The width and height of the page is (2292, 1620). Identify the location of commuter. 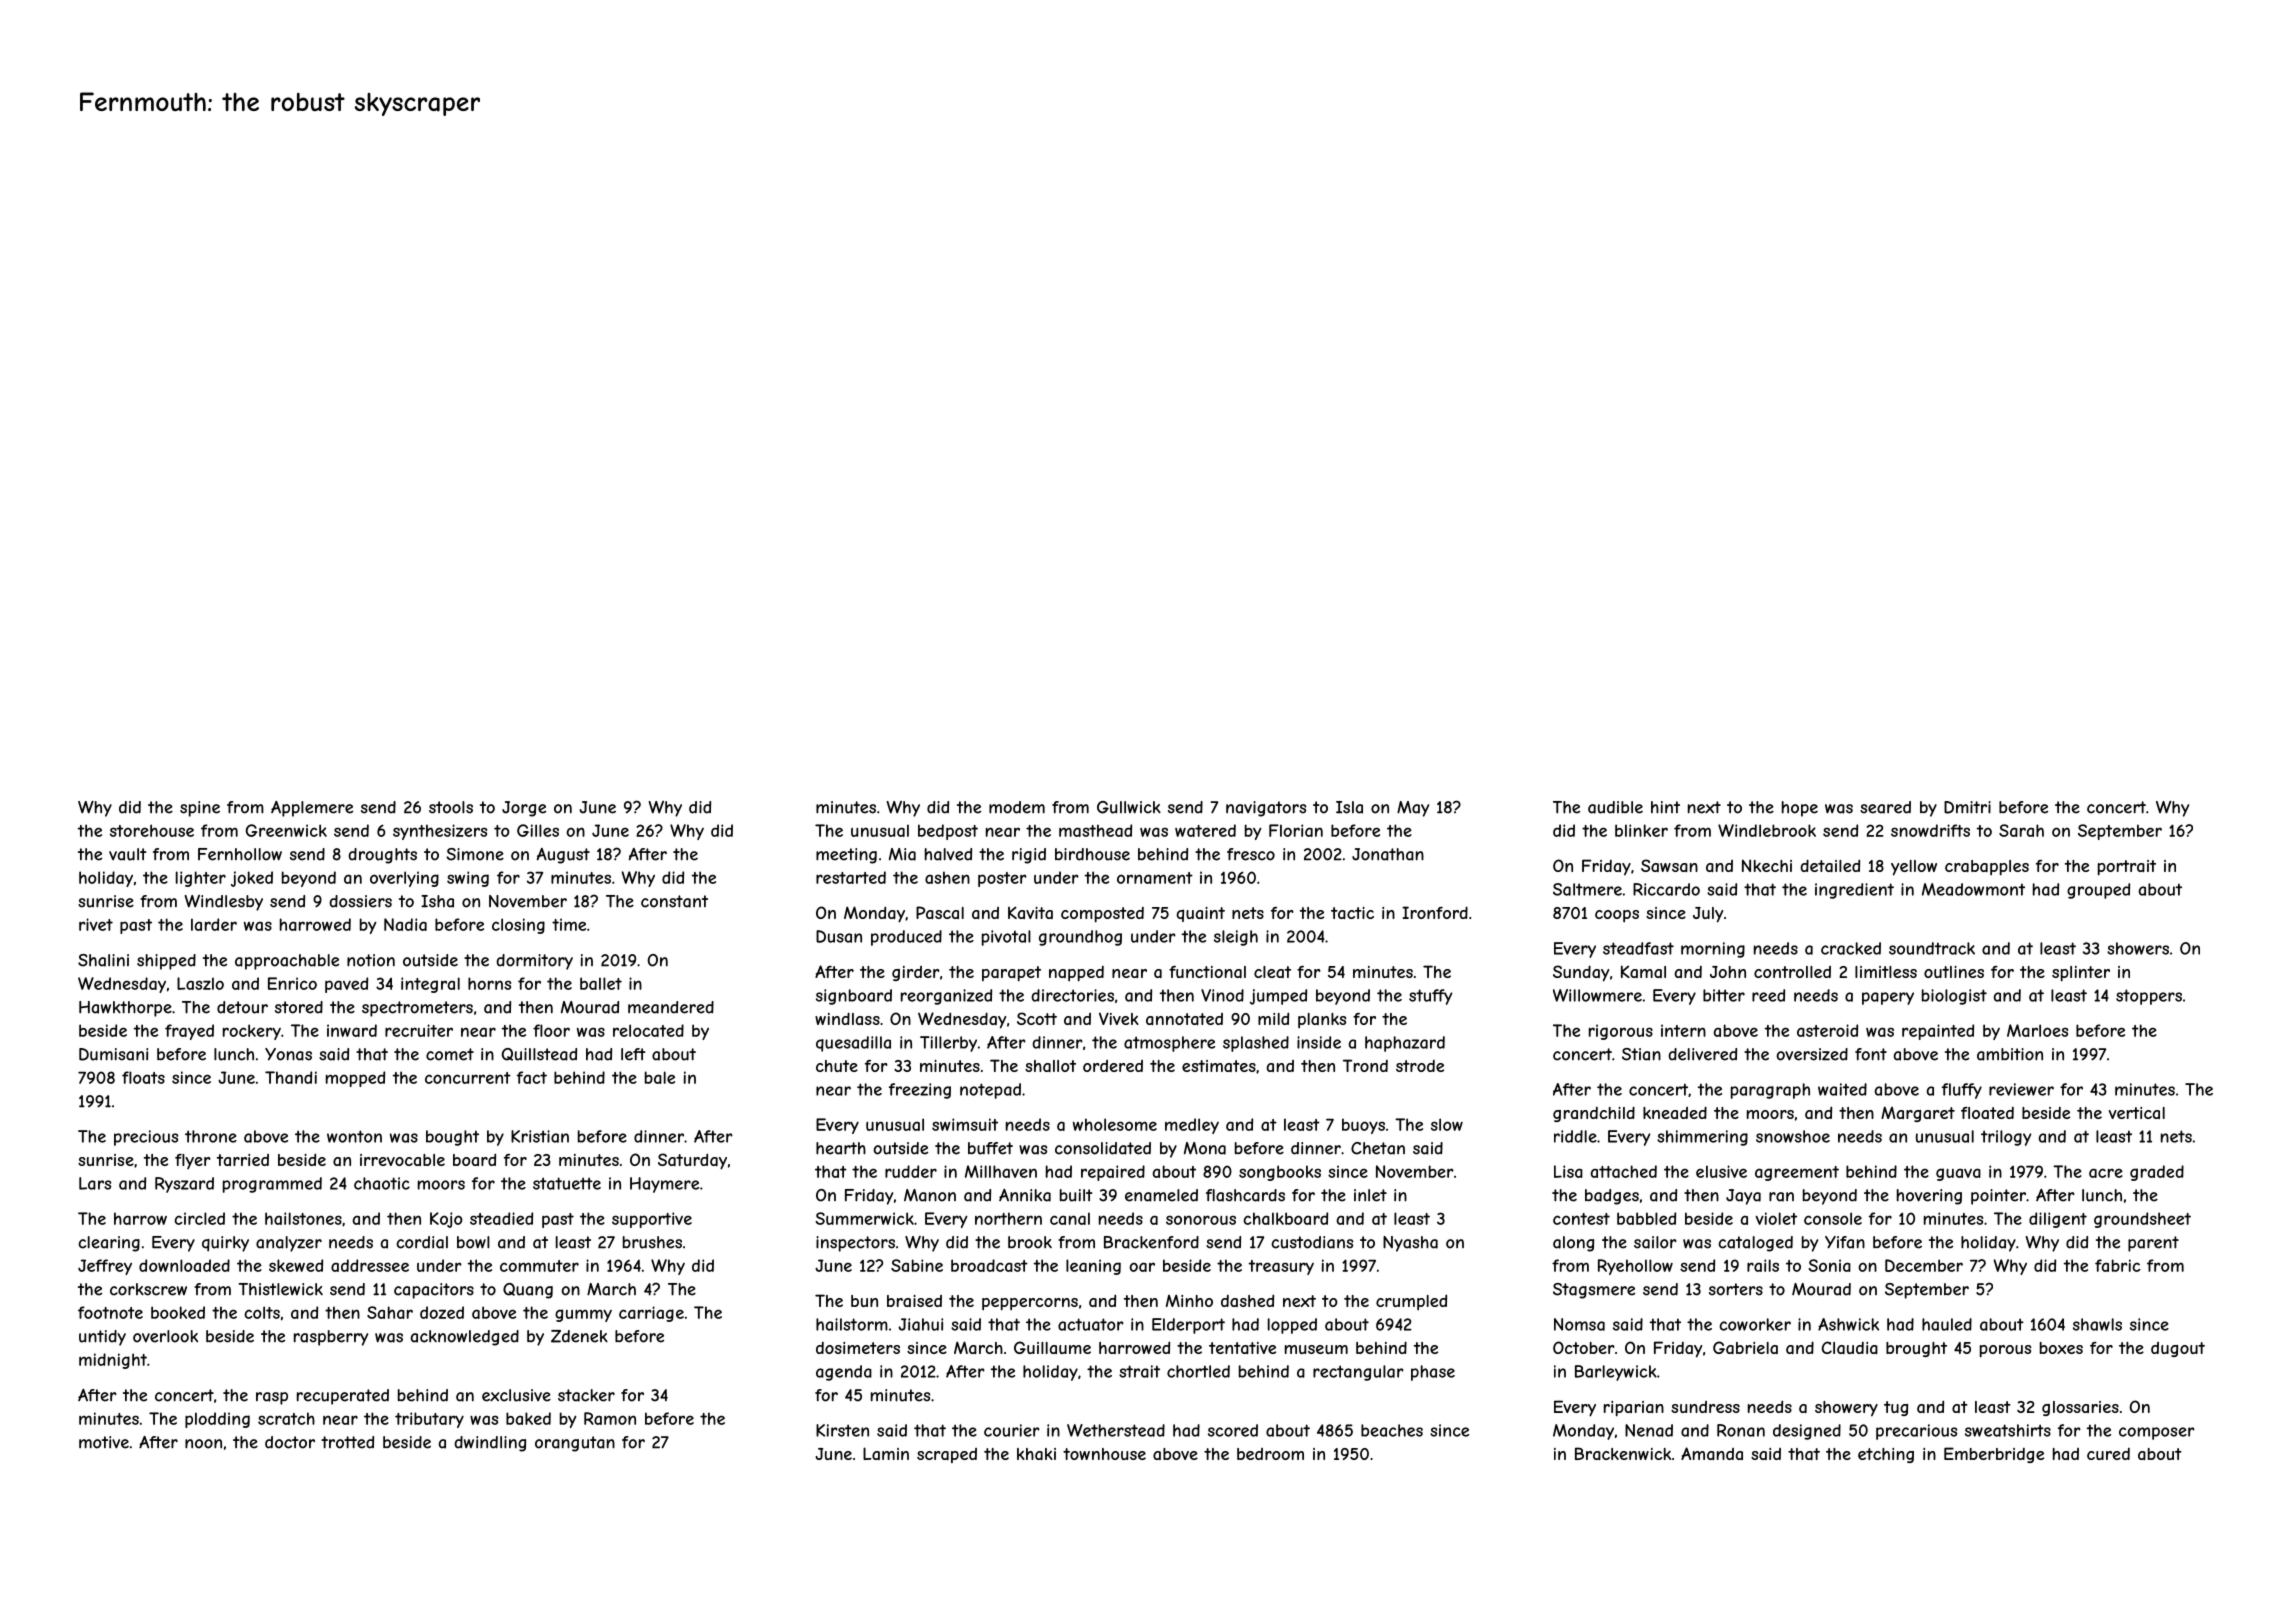
(539, 1266).
